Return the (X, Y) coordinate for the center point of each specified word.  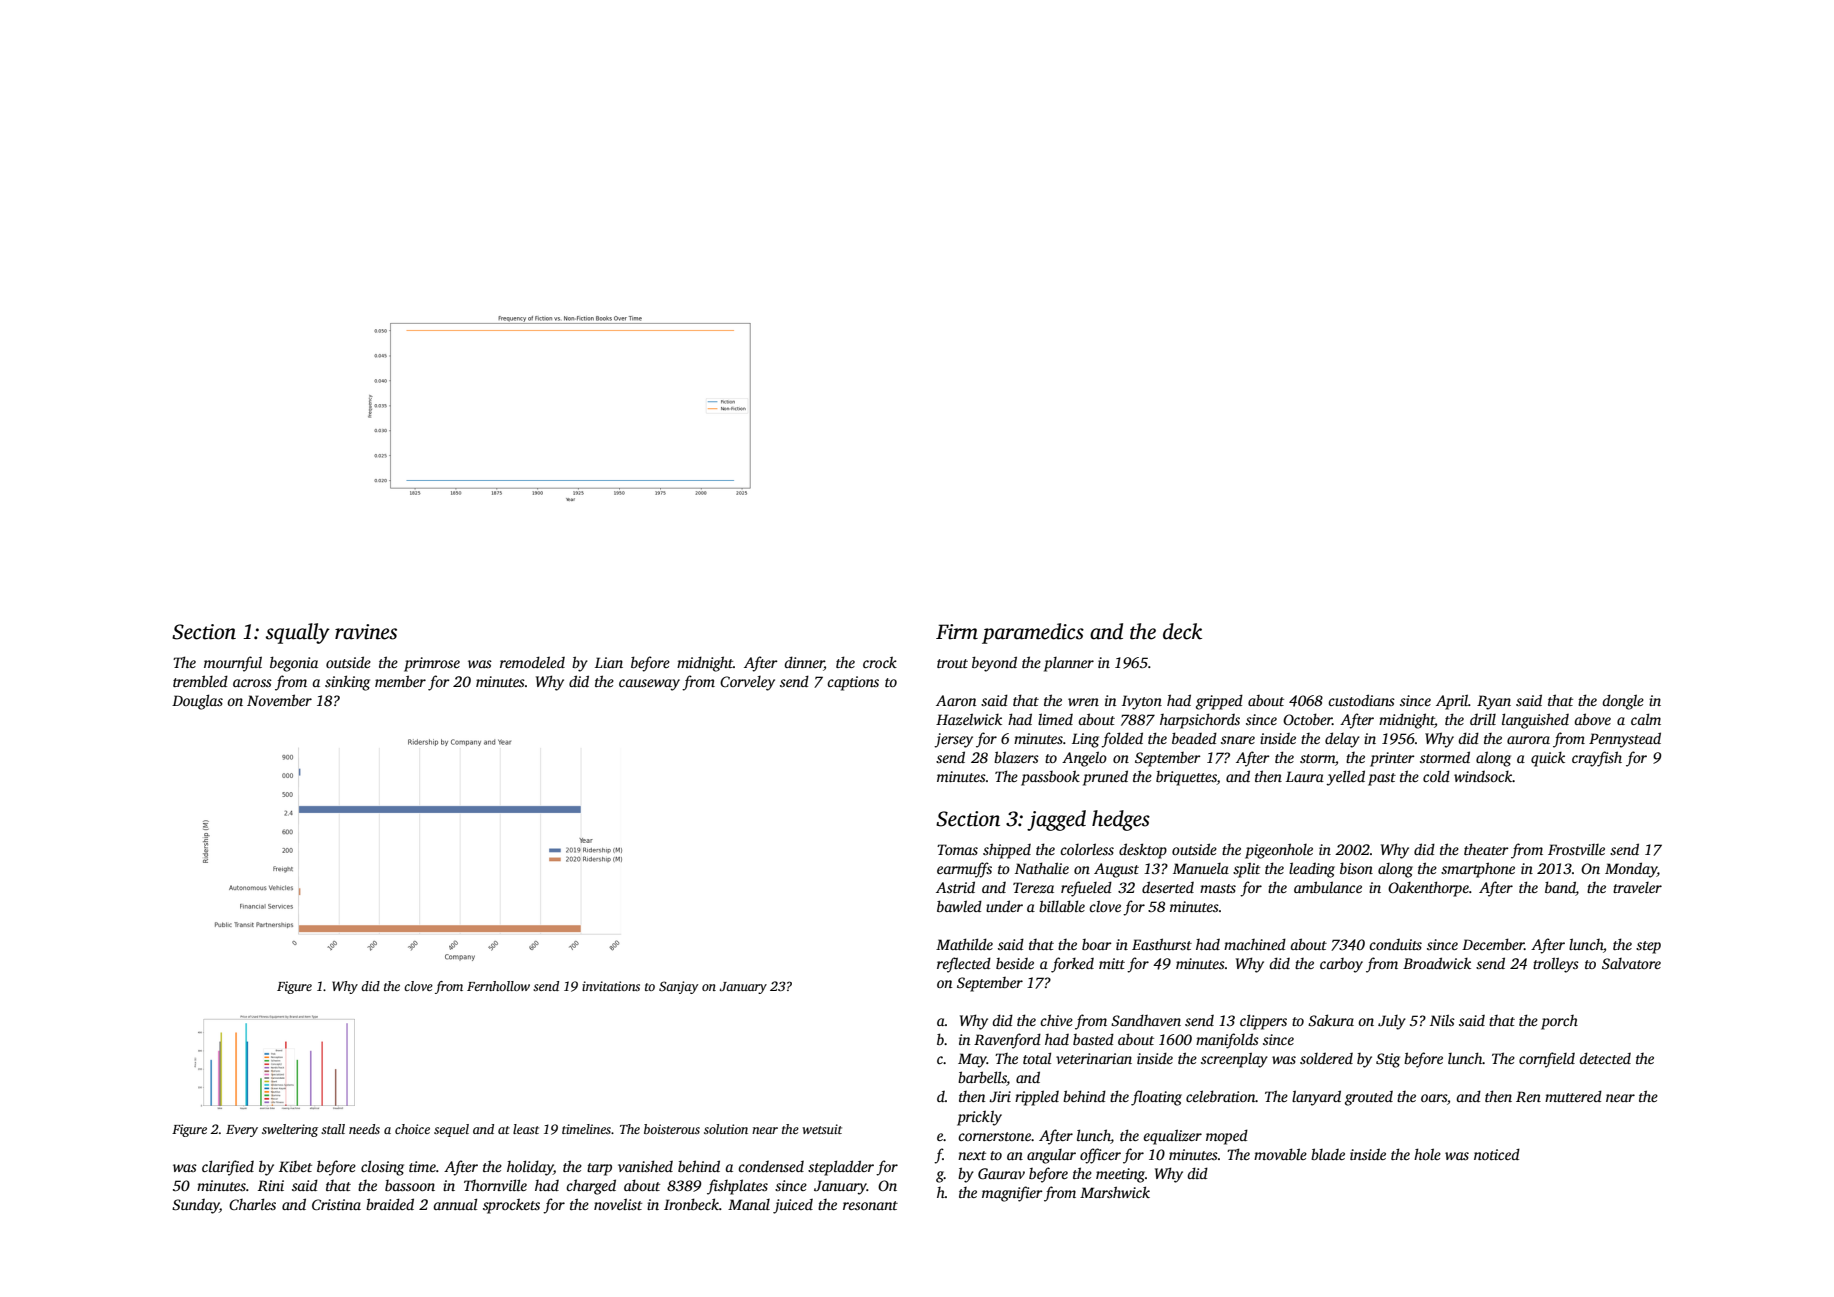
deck (1182, 631)
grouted (1369, 1098)
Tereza (1033, 887)
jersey (953, 740)
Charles (252, 1204)
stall (333, 1129)
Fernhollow (498, 986)
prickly (979, 1118)
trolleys (1556, 965)
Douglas (197, 702)
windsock (1483, 776)
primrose (432, 664)
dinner (804, 662)
